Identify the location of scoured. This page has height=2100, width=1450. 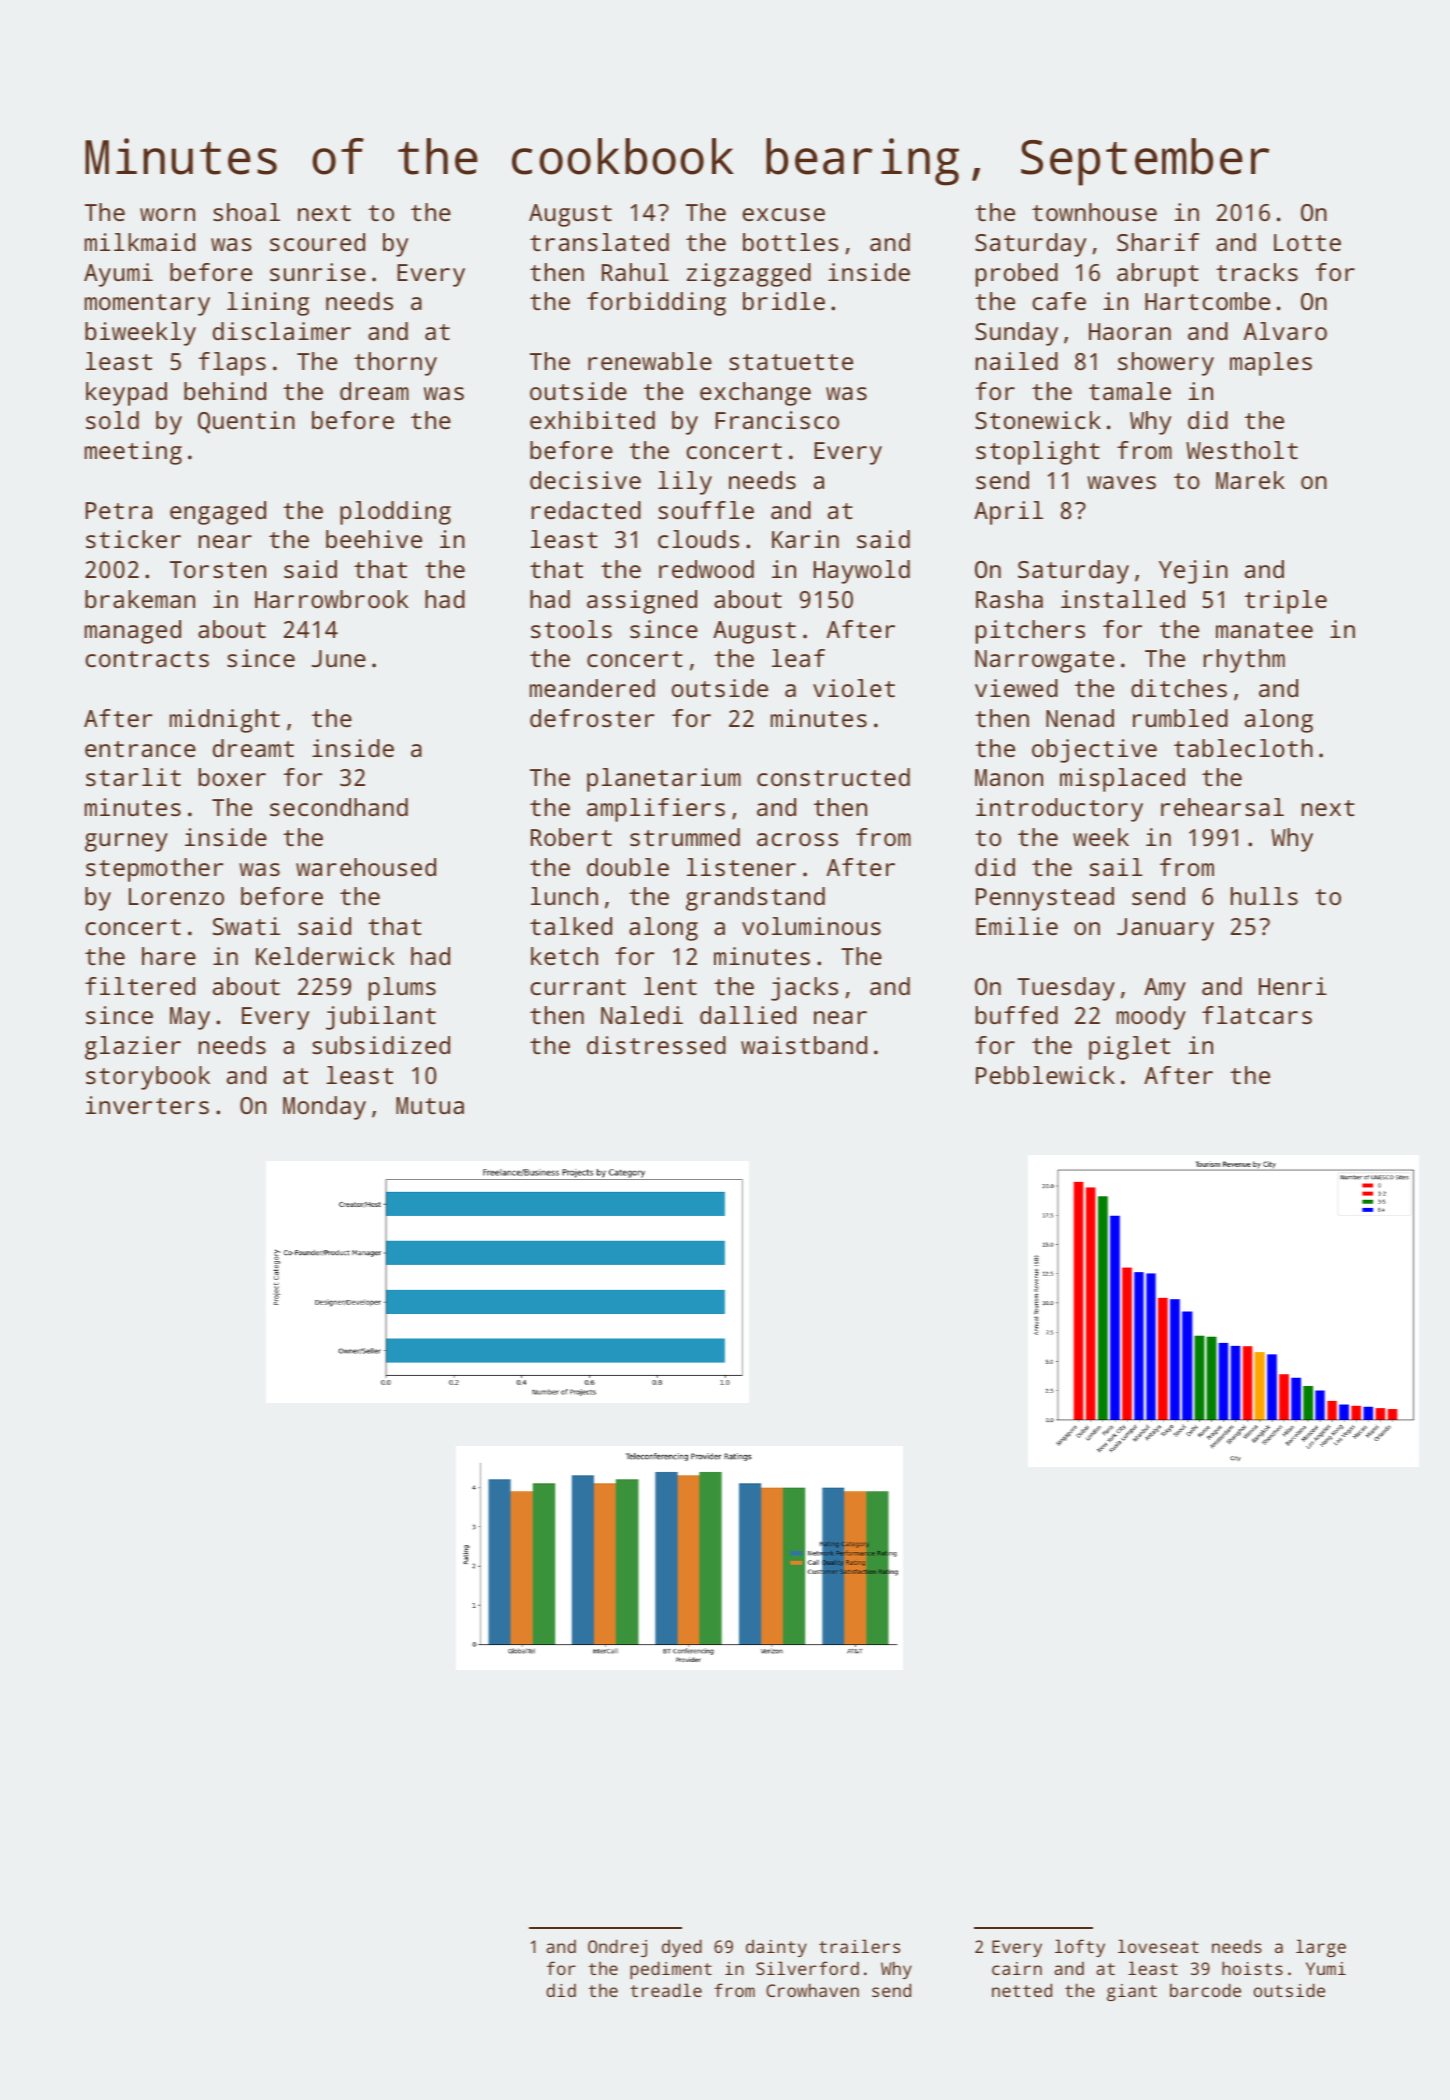
(317, 242).
